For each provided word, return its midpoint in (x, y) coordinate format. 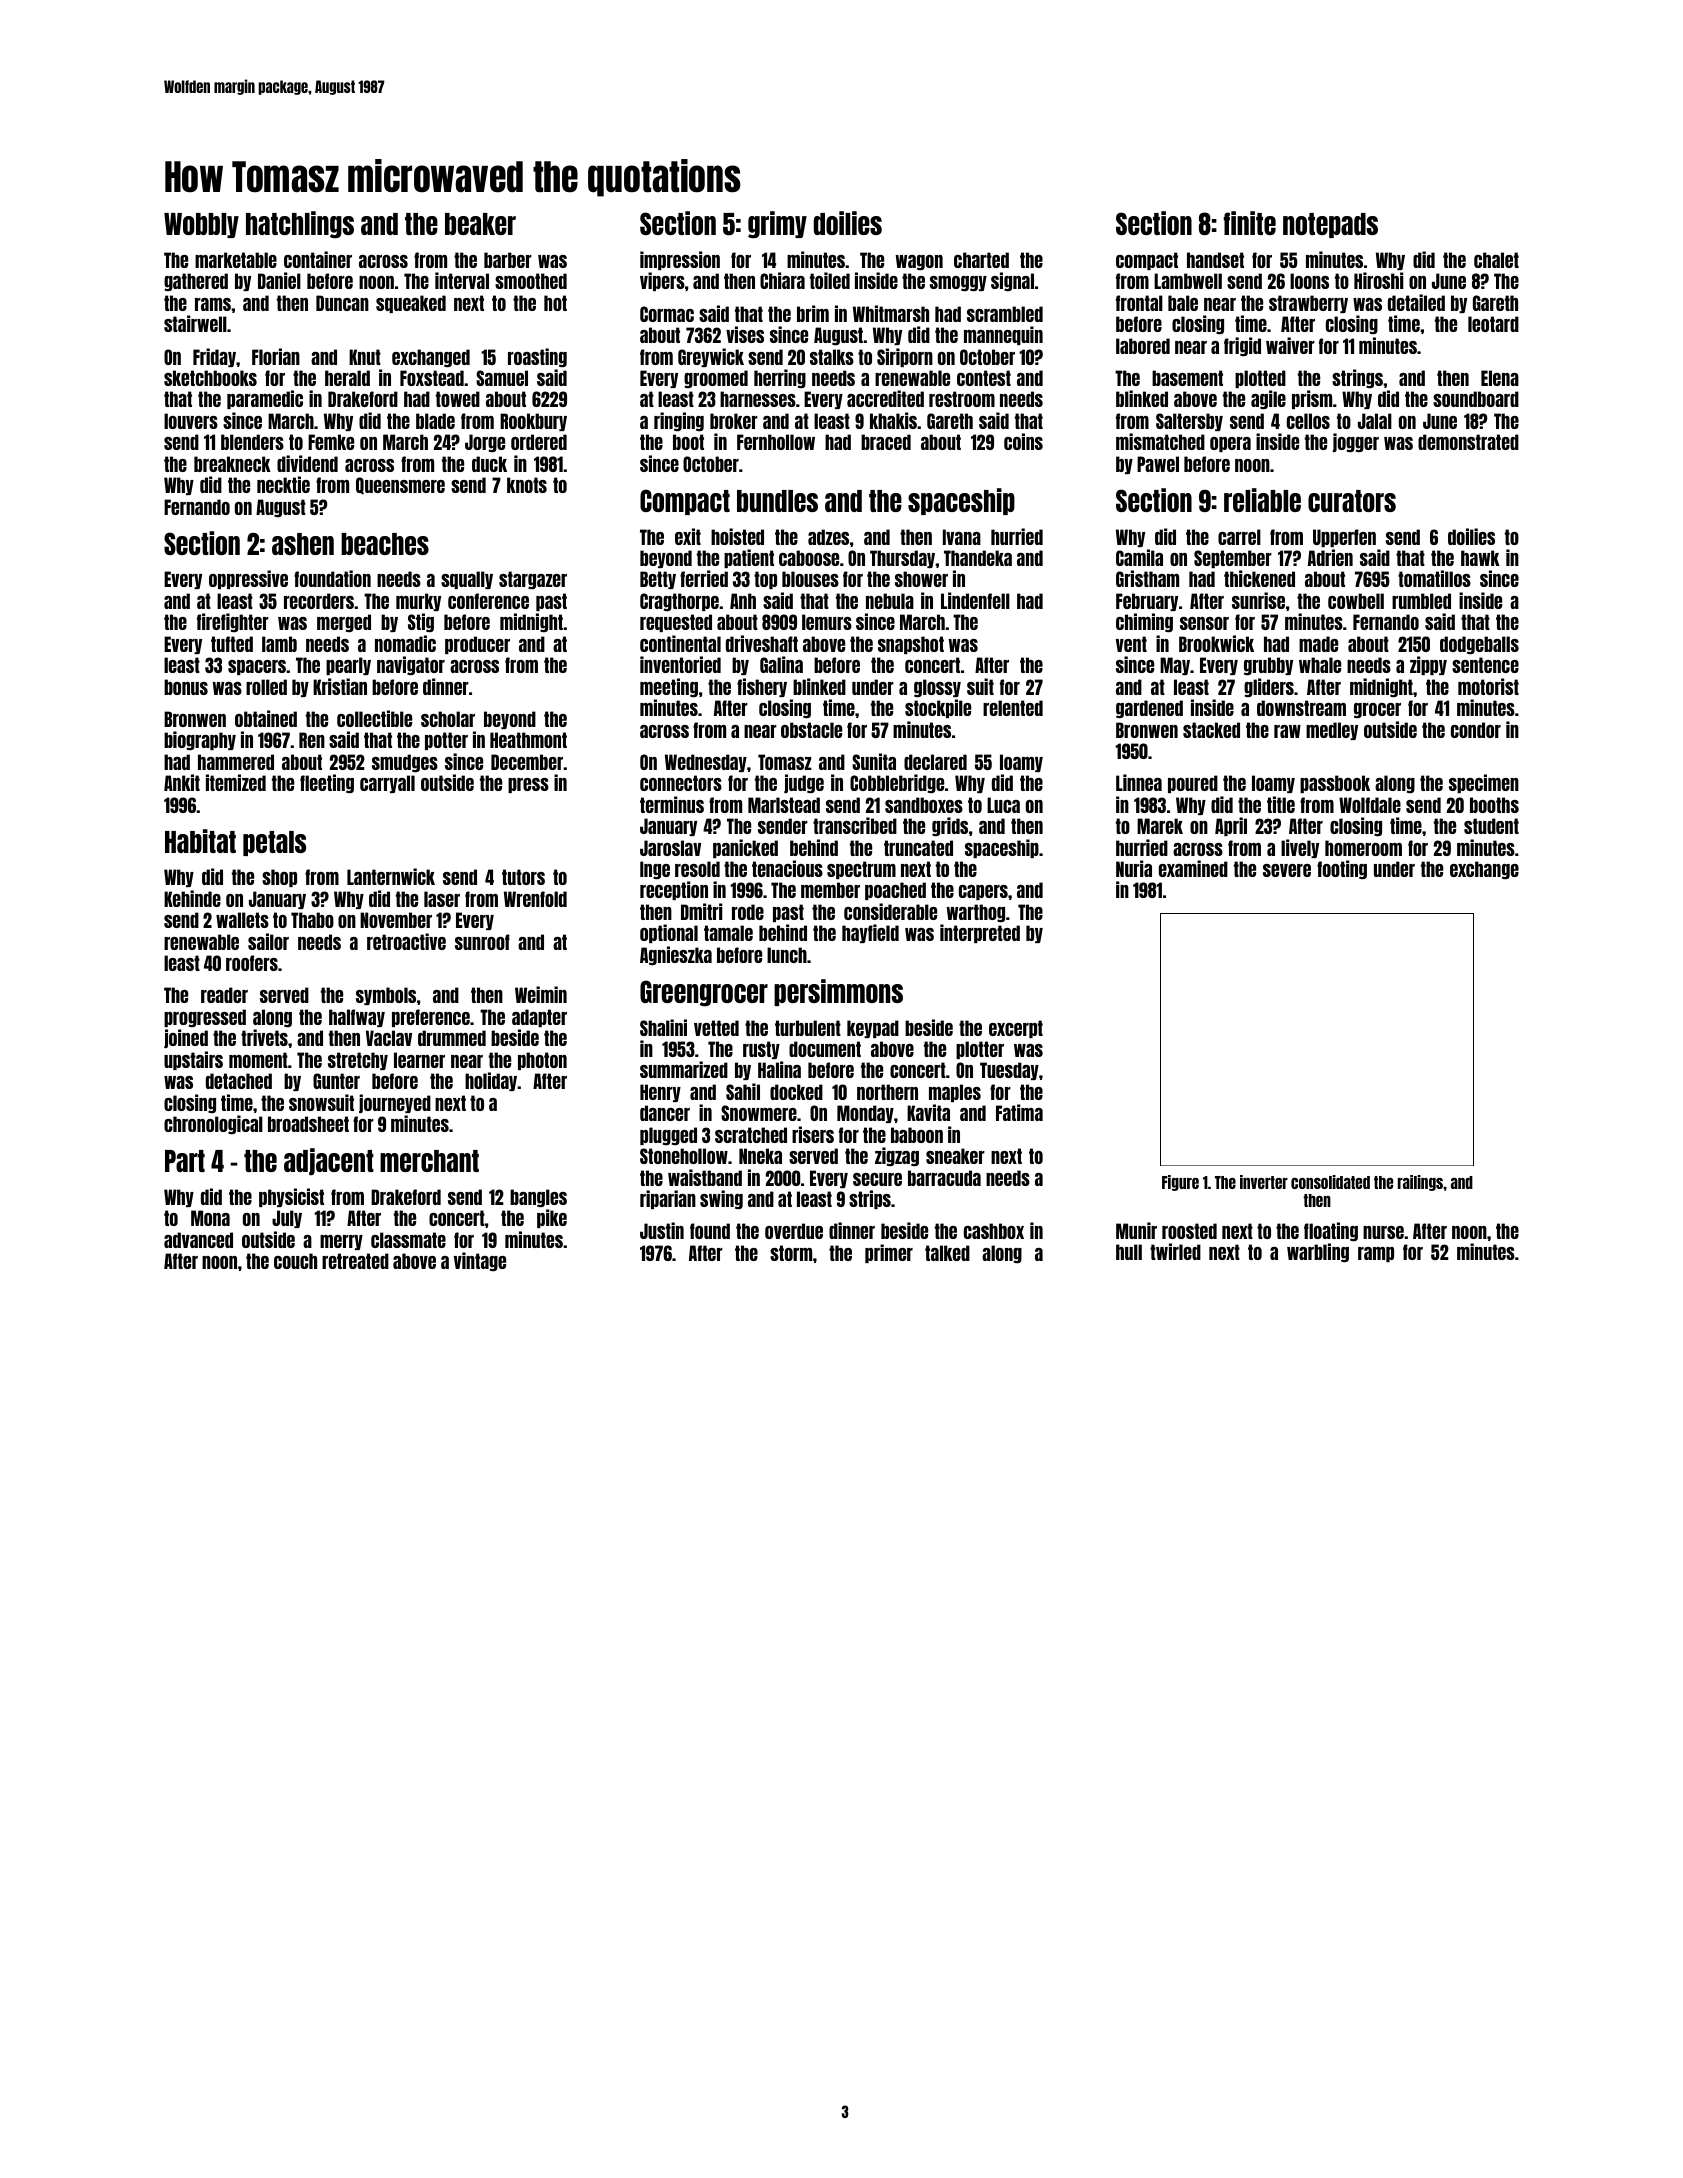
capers (983, 892)
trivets (264, 1037)
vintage (480, 1261)
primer (889, 1253)
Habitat (200, 841)
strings (1357, 378)
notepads (1330, 225)
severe (1287, 870)
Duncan (342, 303)
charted (981, 260)
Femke (331, 442)
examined (1193, 868)
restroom (962, 399)
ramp (1376, 1254)
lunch (787, 955)
